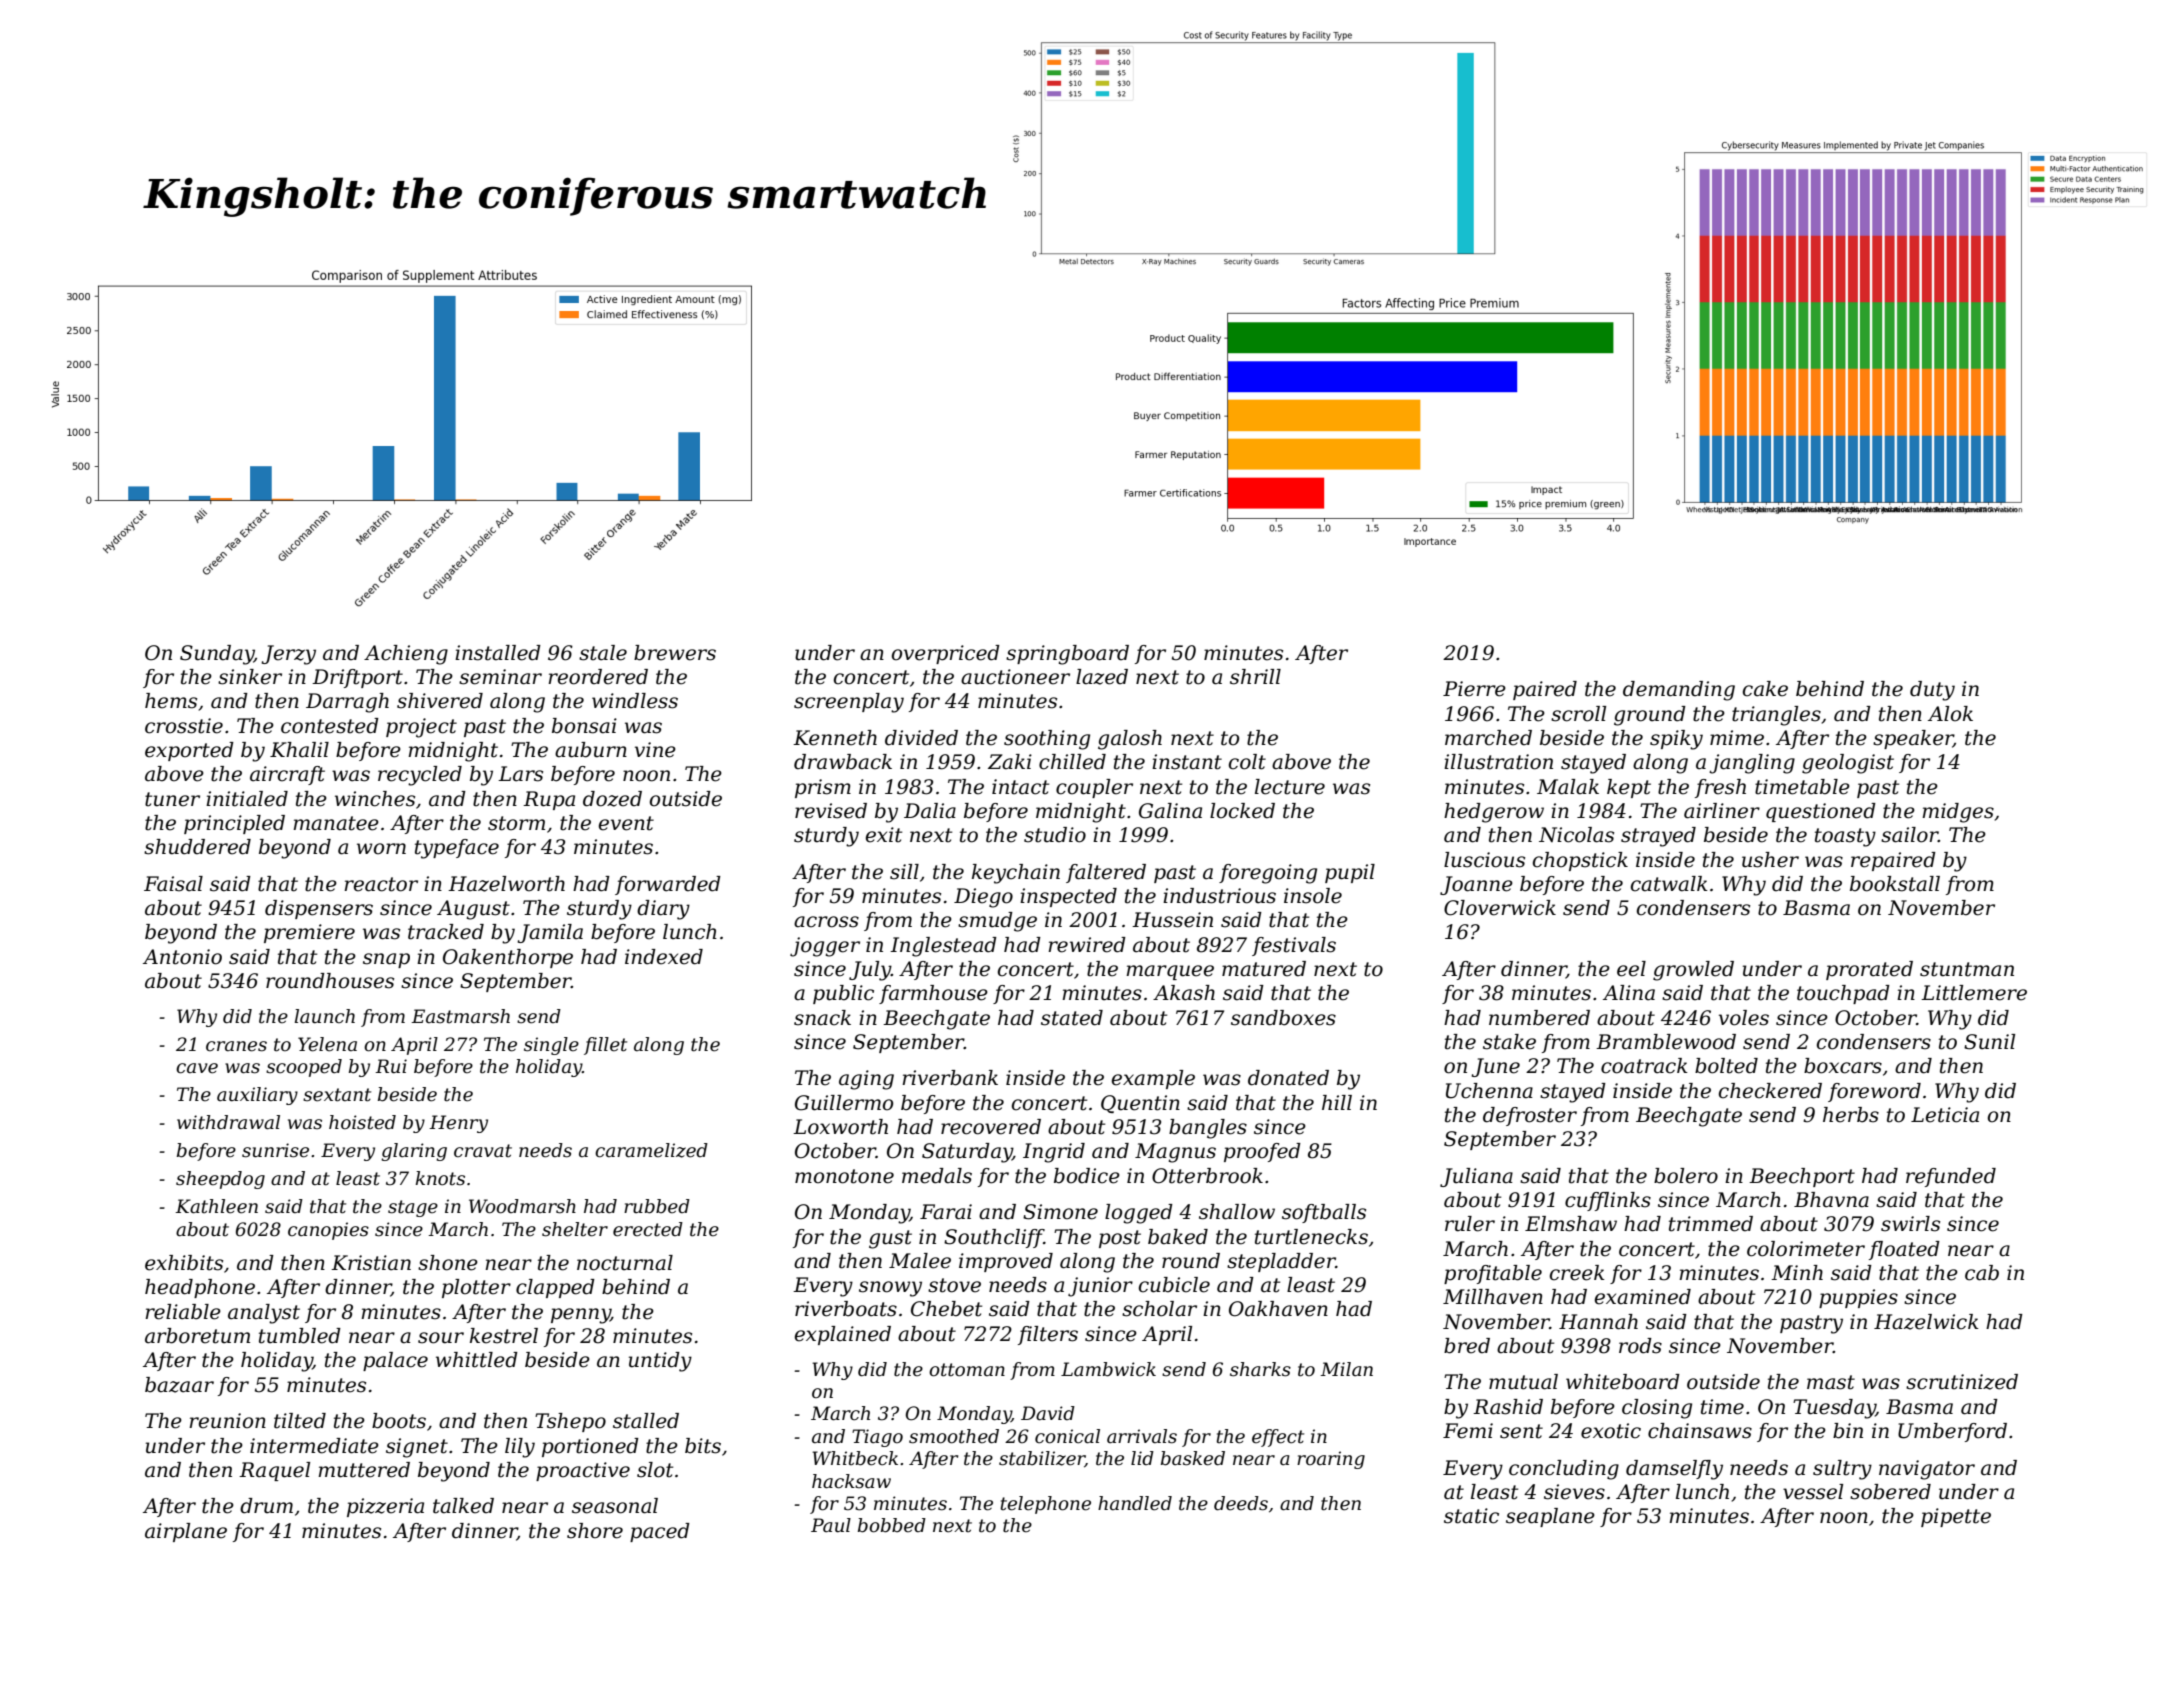  I want to click on Kathleen, so click(216, 1206).
